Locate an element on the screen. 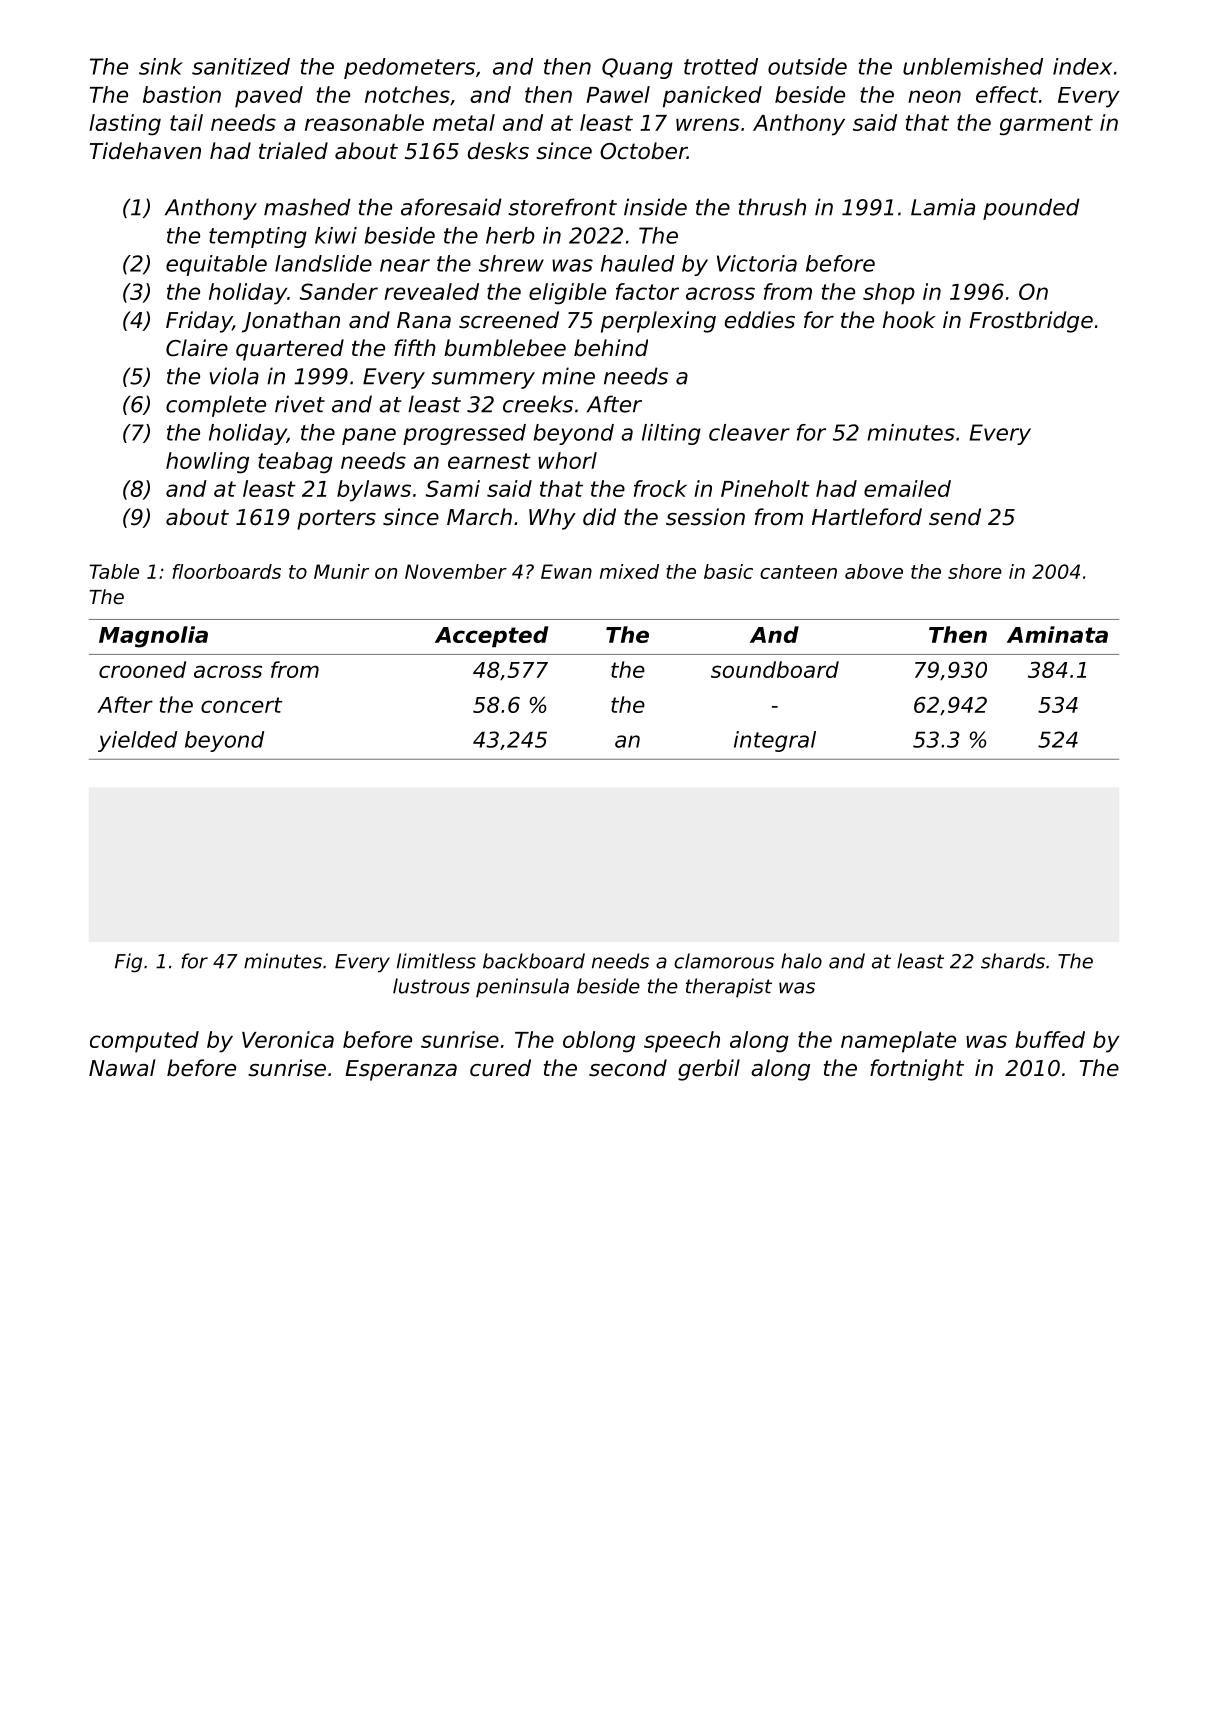 This screenshot has height=1709, width=1208. hook is located at coordinates (909, 320).
